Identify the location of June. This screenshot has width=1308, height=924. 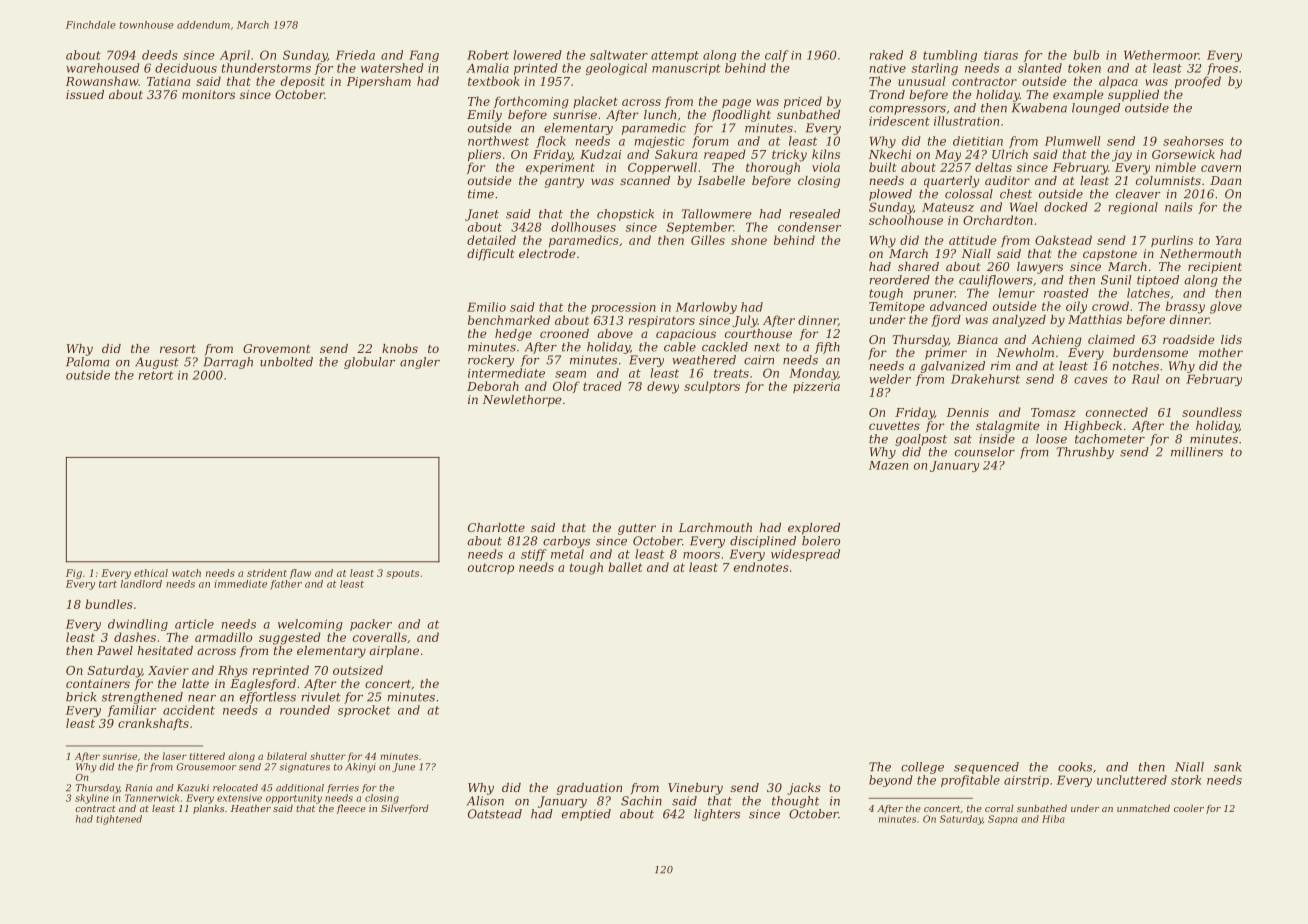
(403, 767).
